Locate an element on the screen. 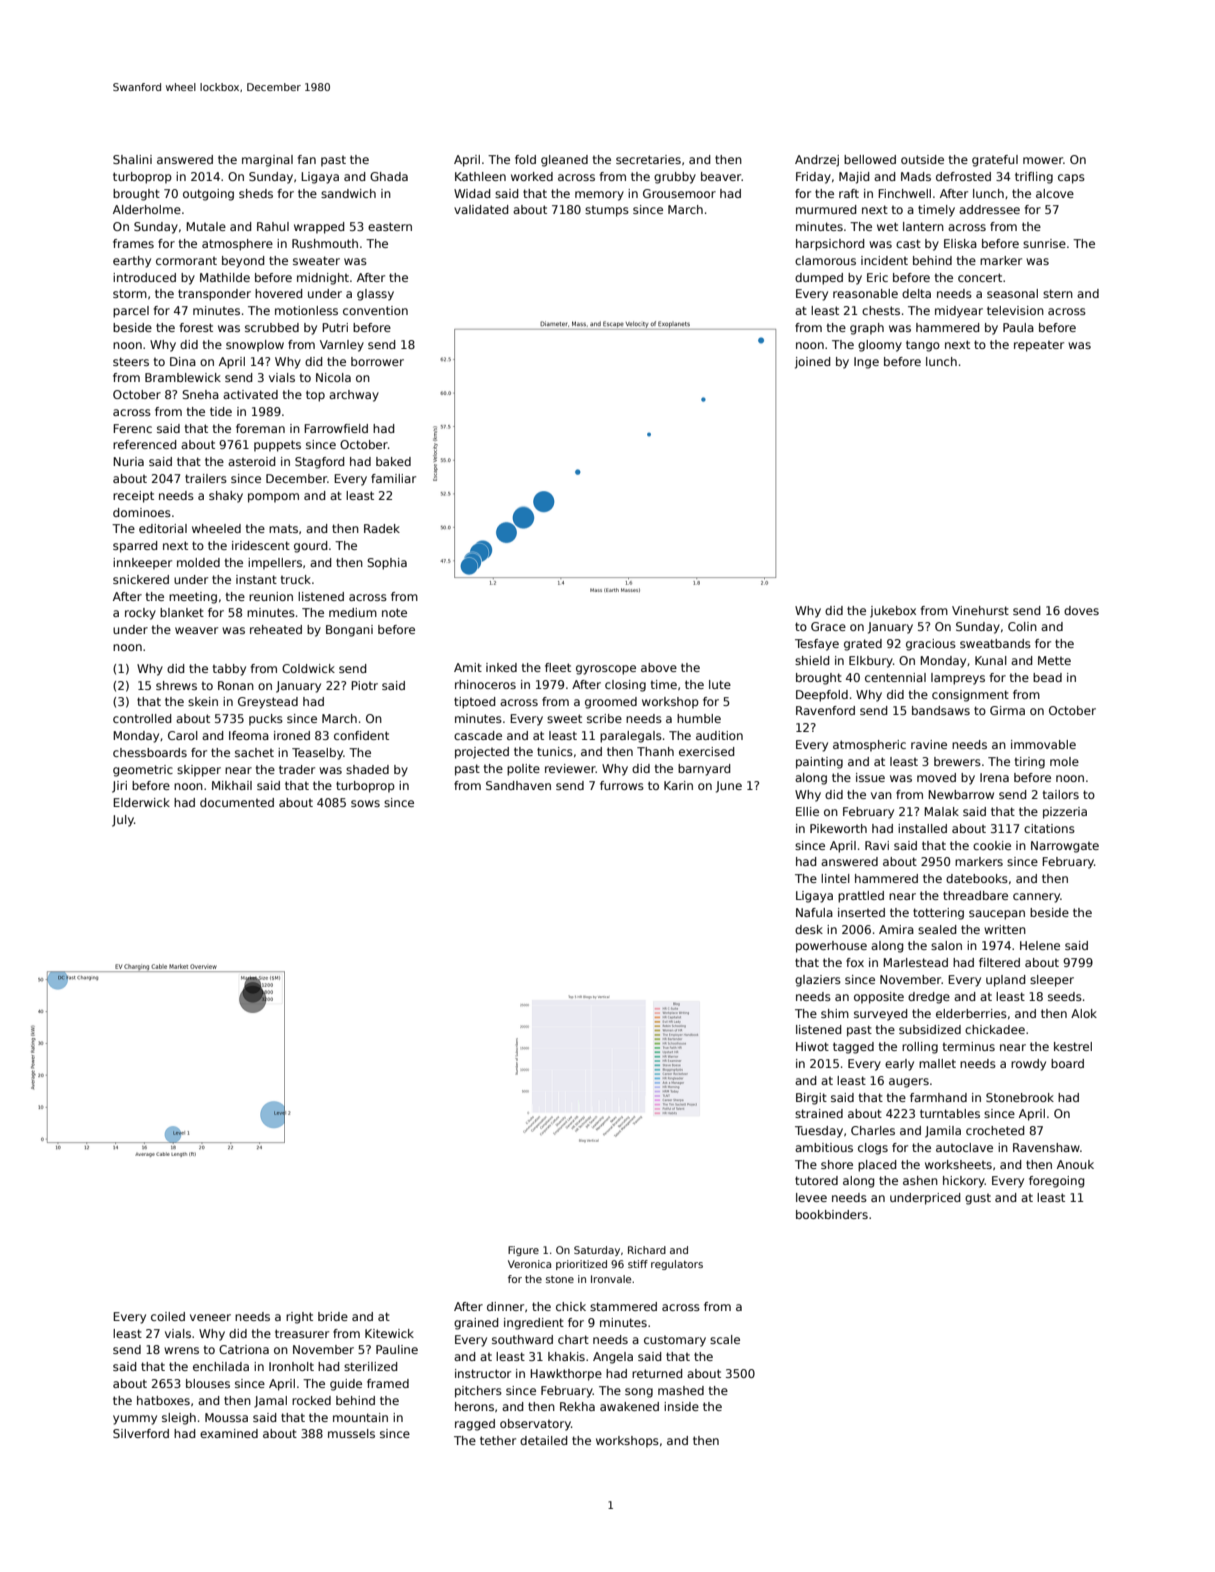 This screenshot has width=1215, height=1572. Shalini is located at coordinates (132, 159).
